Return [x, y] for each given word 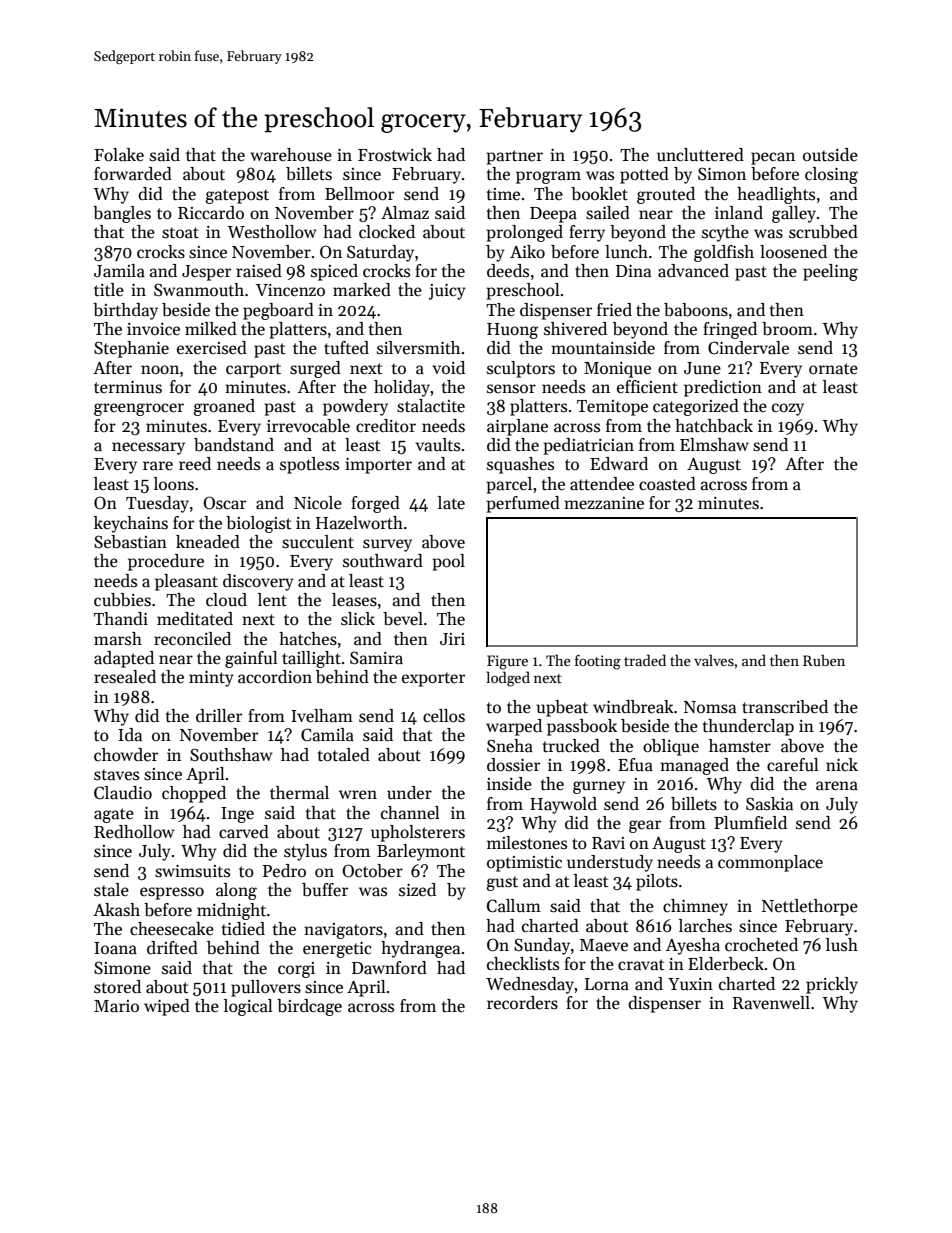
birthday [125, 311]
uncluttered [700, 155]
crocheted [761, 945]
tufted [346, 348]
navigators [343, 931]
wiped [167, 1007]
